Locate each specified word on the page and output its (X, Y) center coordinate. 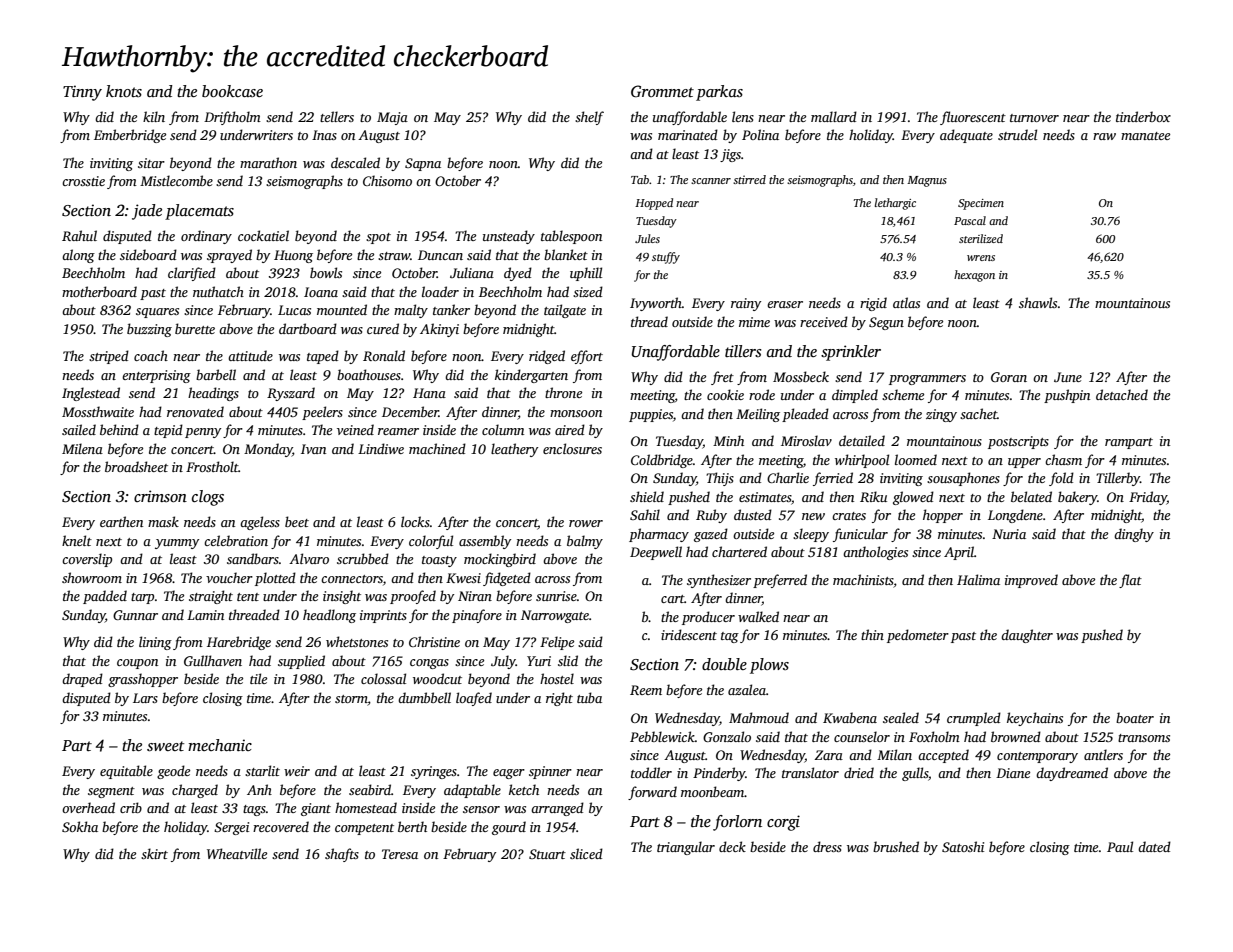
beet (297, 521)
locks (415, 521)
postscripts (1018, 442)
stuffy (666, 258)
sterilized (981, 238)
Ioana (321, 292)
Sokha (80, 826)
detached (1122, 394)
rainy (746, 304)
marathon (268, 162)
